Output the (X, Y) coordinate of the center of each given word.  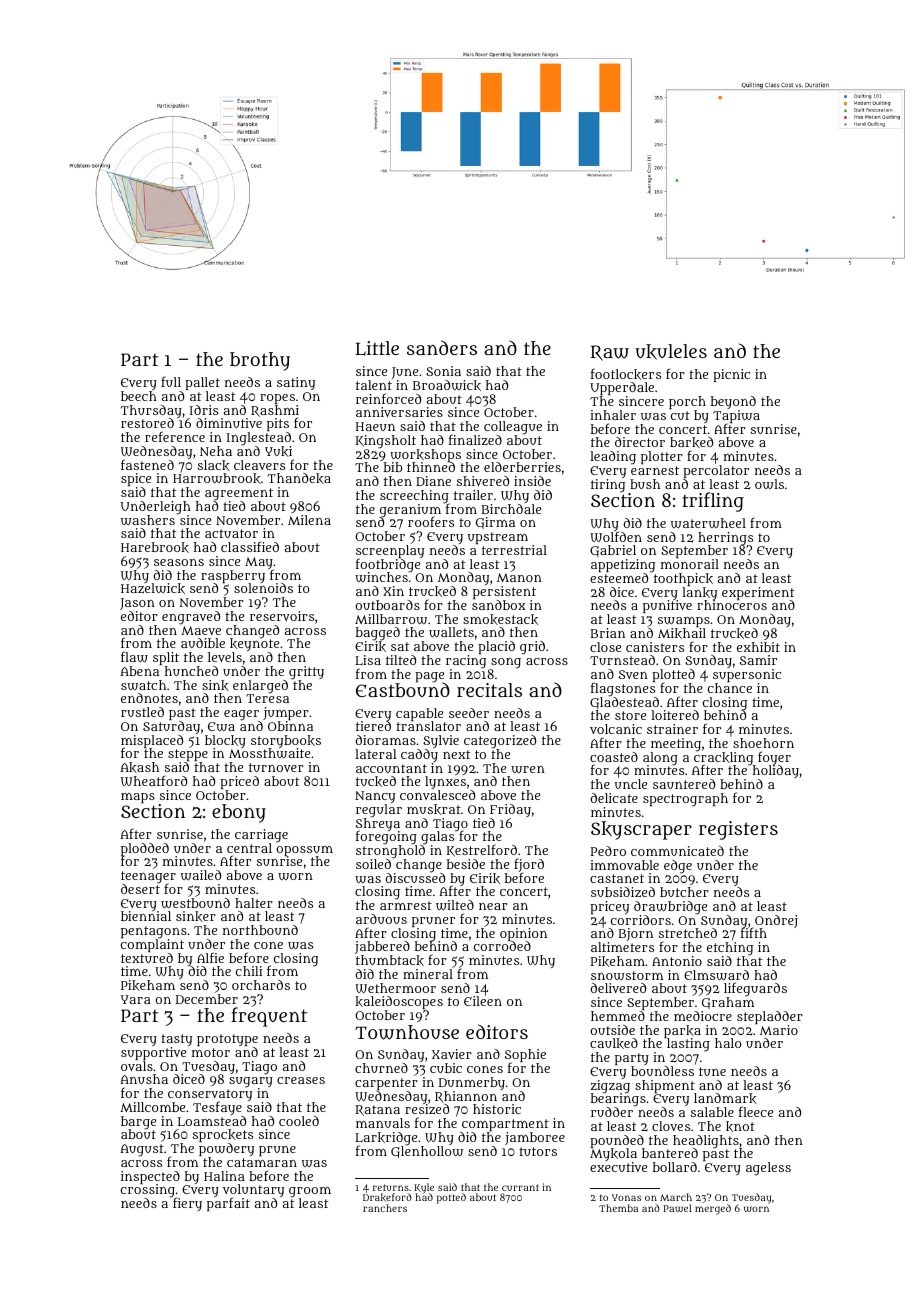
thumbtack (390, 961)
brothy (260, 361)
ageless (768, 1169)
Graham (728, 1003)
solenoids (263, 588)
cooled (299, 1121)
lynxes (445, 783)
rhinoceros (732, 605)
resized (427, 1109)
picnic (731, 375)
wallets (451, 632)
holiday (776, 772)
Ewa (221, 726)
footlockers (626, 374)
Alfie (210, 957)
